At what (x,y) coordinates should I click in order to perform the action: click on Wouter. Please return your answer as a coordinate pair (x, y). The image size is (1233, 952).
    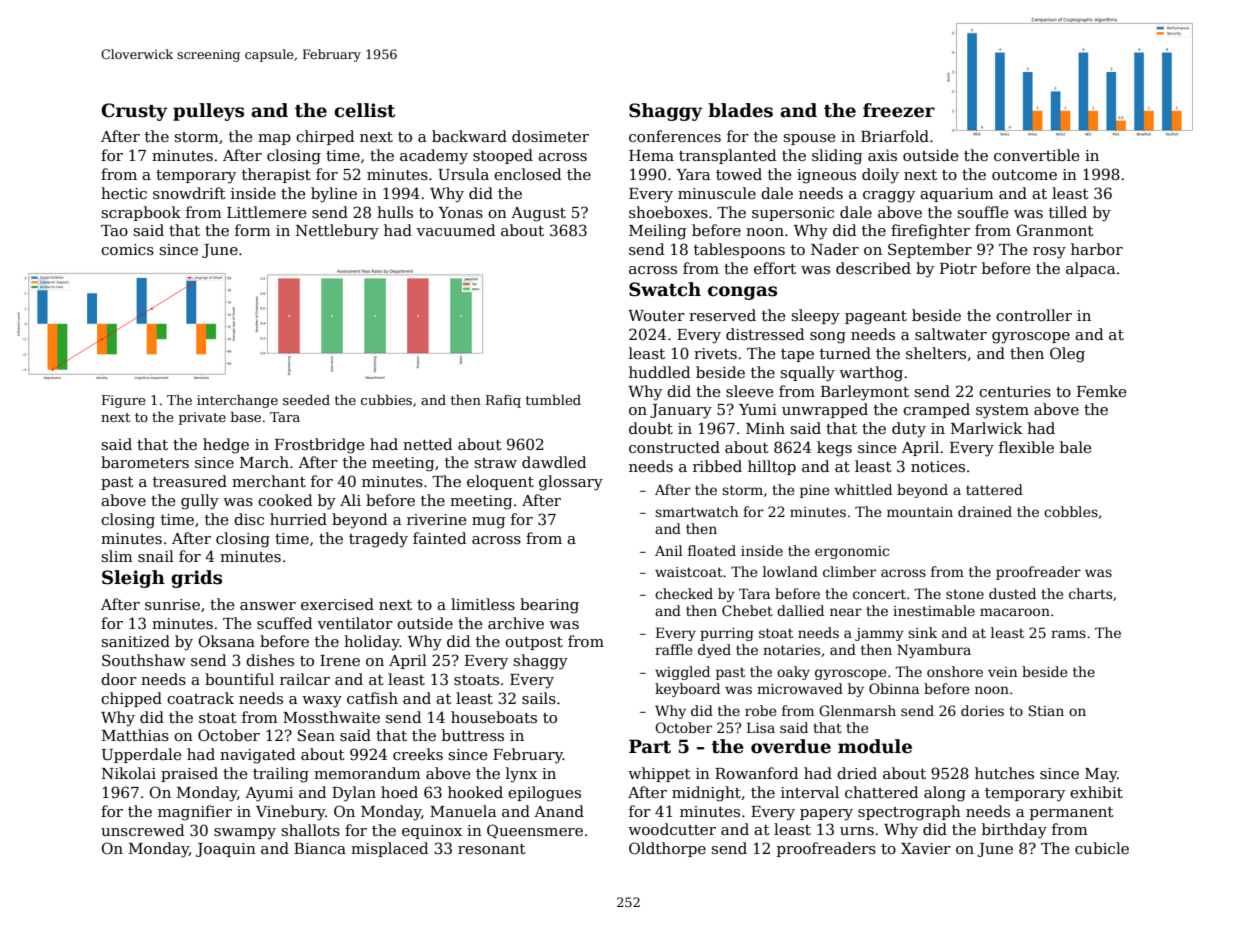
    Looking at the image, I should click on (656, 315).
